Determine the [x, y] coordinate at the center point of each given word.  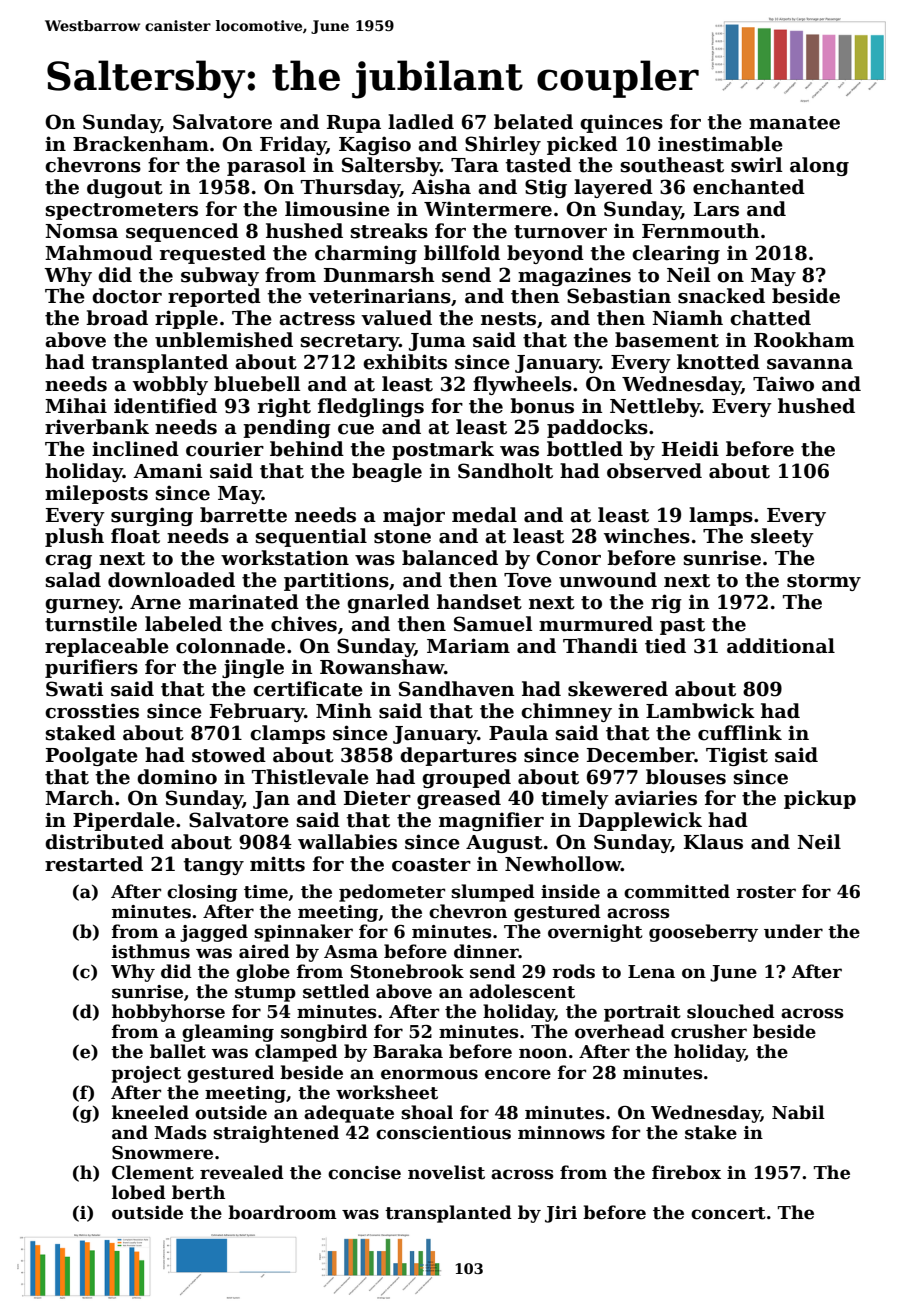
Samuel [493, 624]
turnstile [91, 624]
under [793, 931]
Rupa [354, 124]
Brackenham [141, 144]
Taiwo [783, 384]
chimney [566, 712]
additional [781, 646]
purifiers [91, 668]
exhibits [405, 362]
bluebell [257, 384]
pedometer [392, 893]
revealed [242, 1172]
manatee [794, 123]
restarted [94, 864]
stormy [824, 582]
